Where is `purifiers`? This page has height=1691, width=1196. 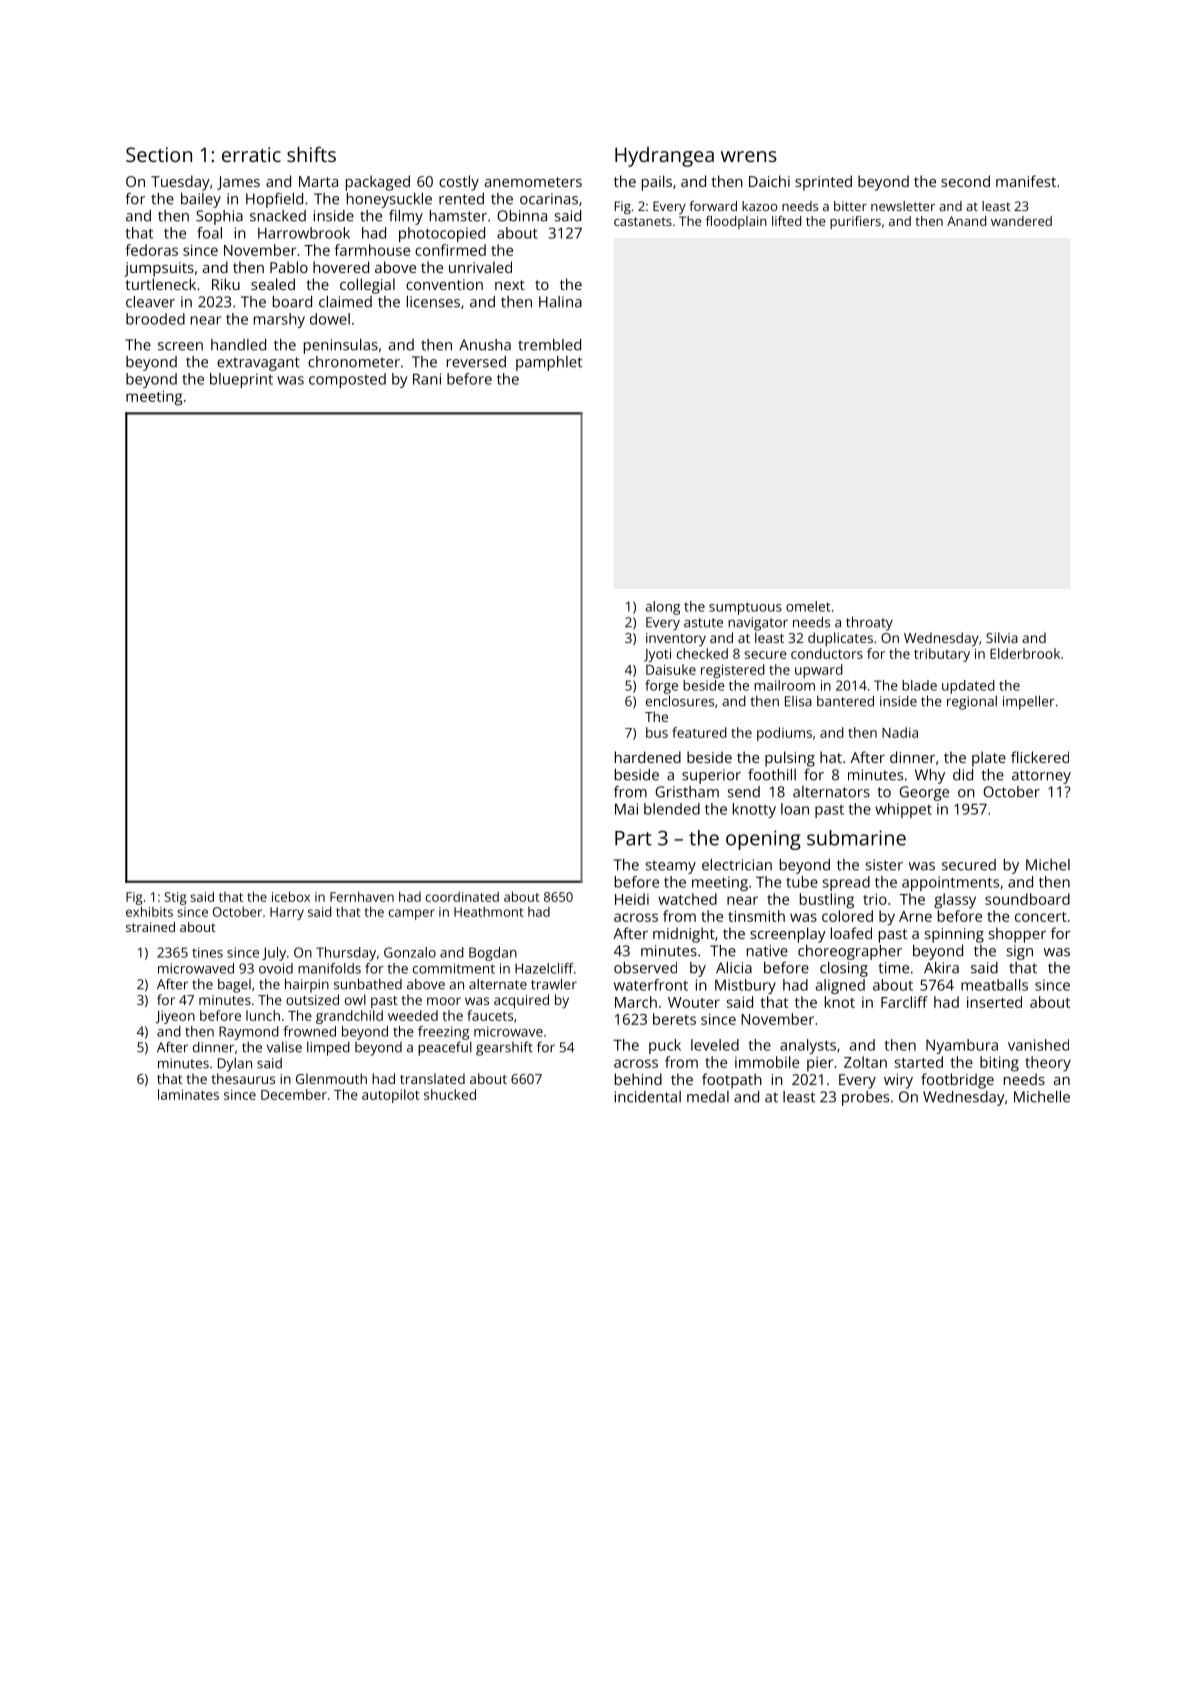
purifiers is located at coordinates (855, 222).
